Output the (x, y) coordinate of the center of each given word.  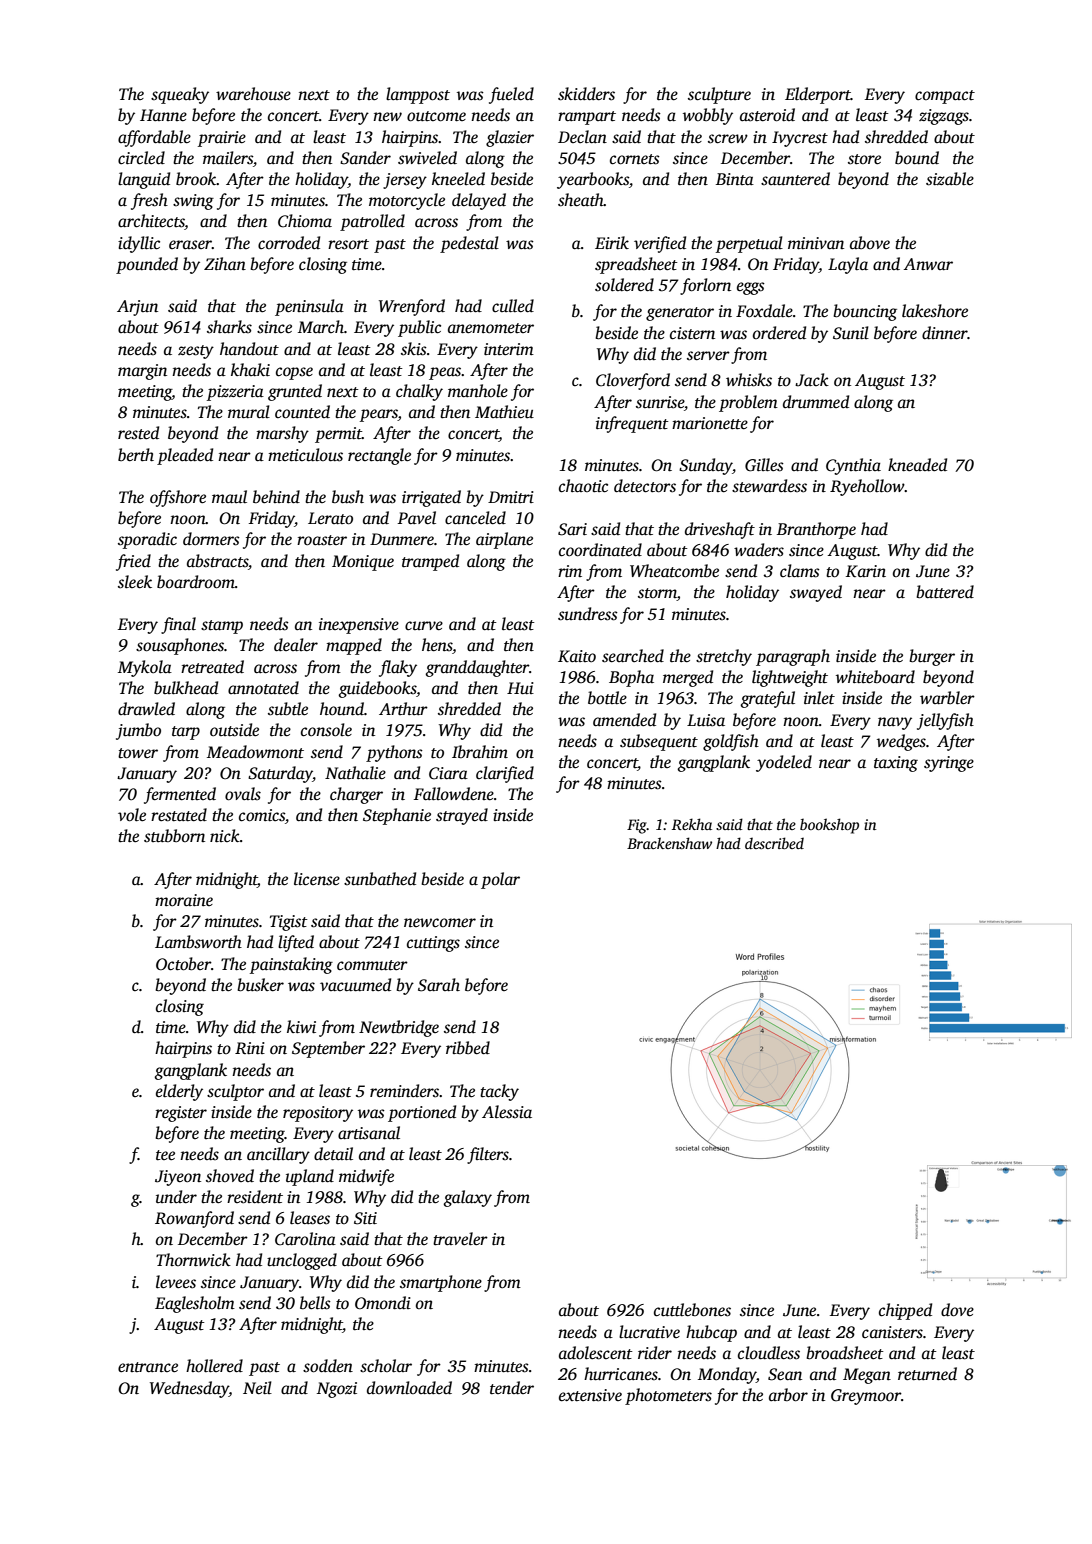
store (864, 159)
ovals (243, 794)
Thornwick (193, 1259)
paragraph (793, 657)
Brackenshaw (669, 843)
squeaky (180, 95)
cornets (635, 159)
